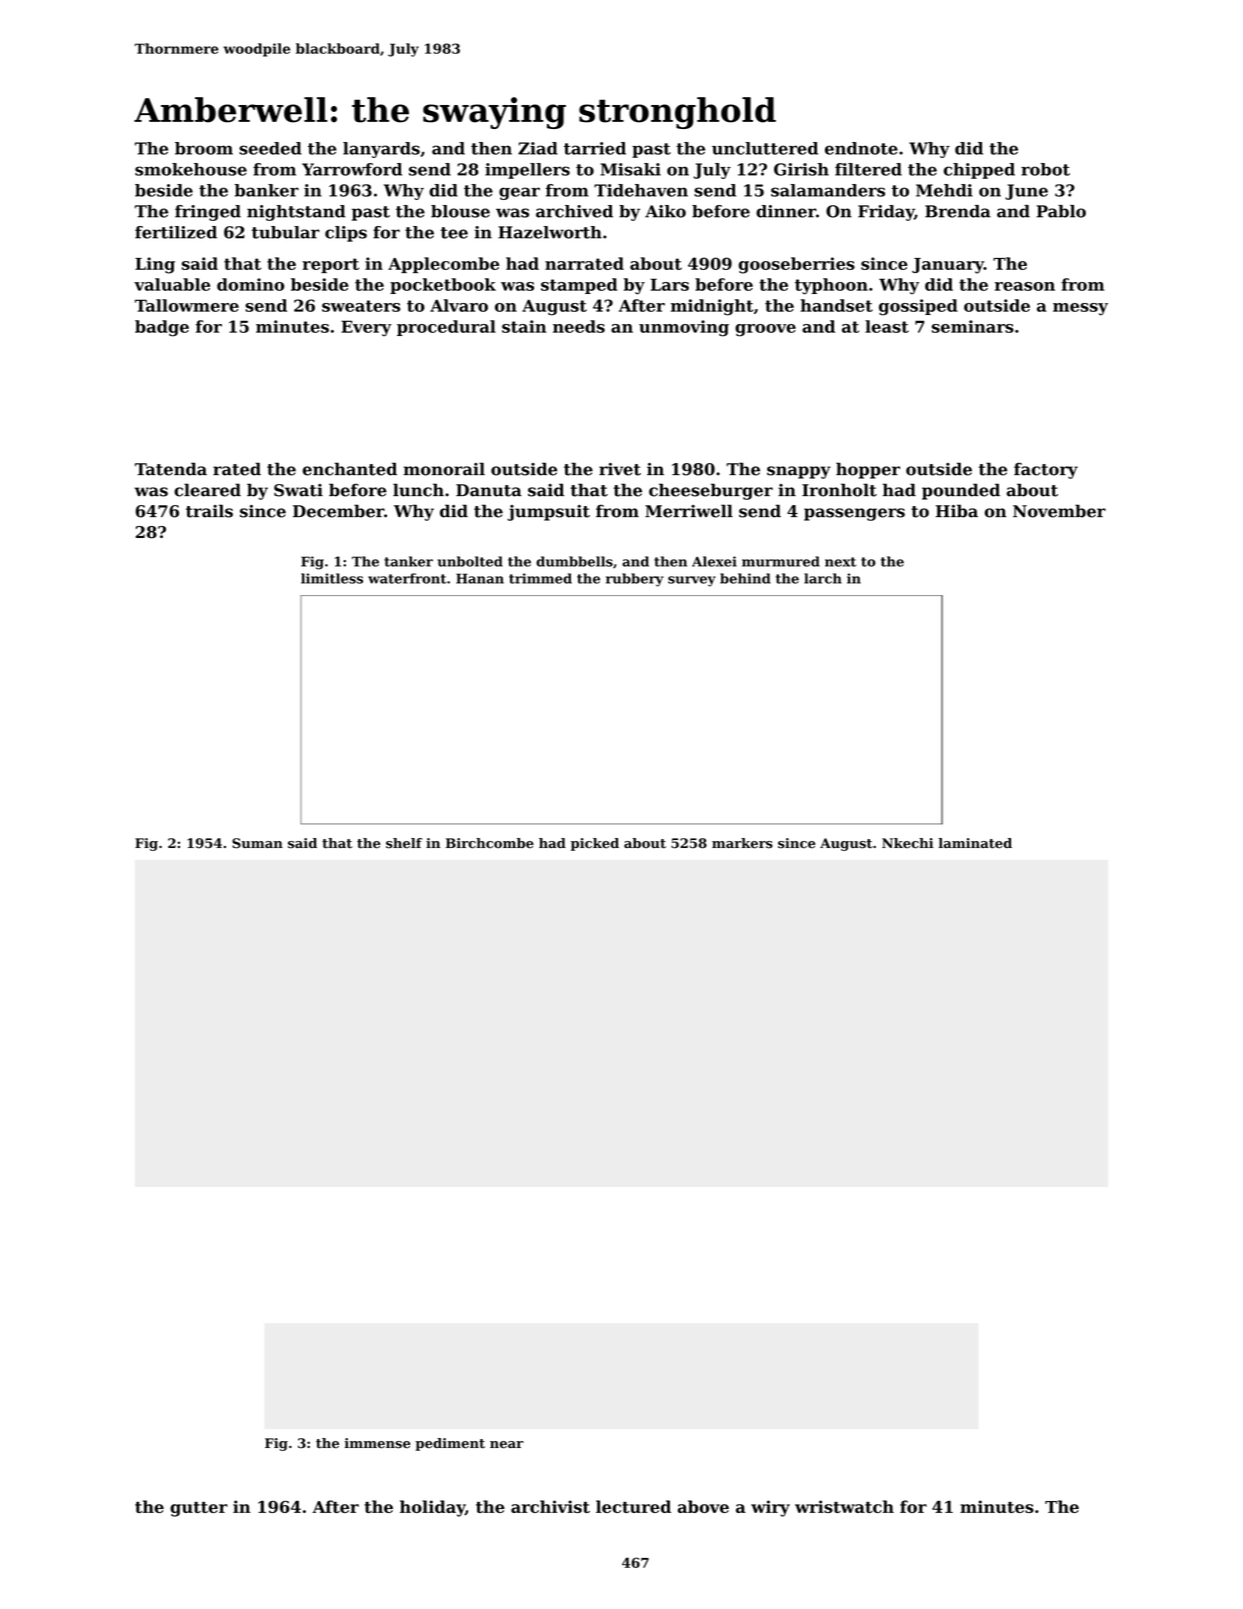  Describe the element at coordinates (770, 1508) in the screenshot. I see `wiry` at that location.
